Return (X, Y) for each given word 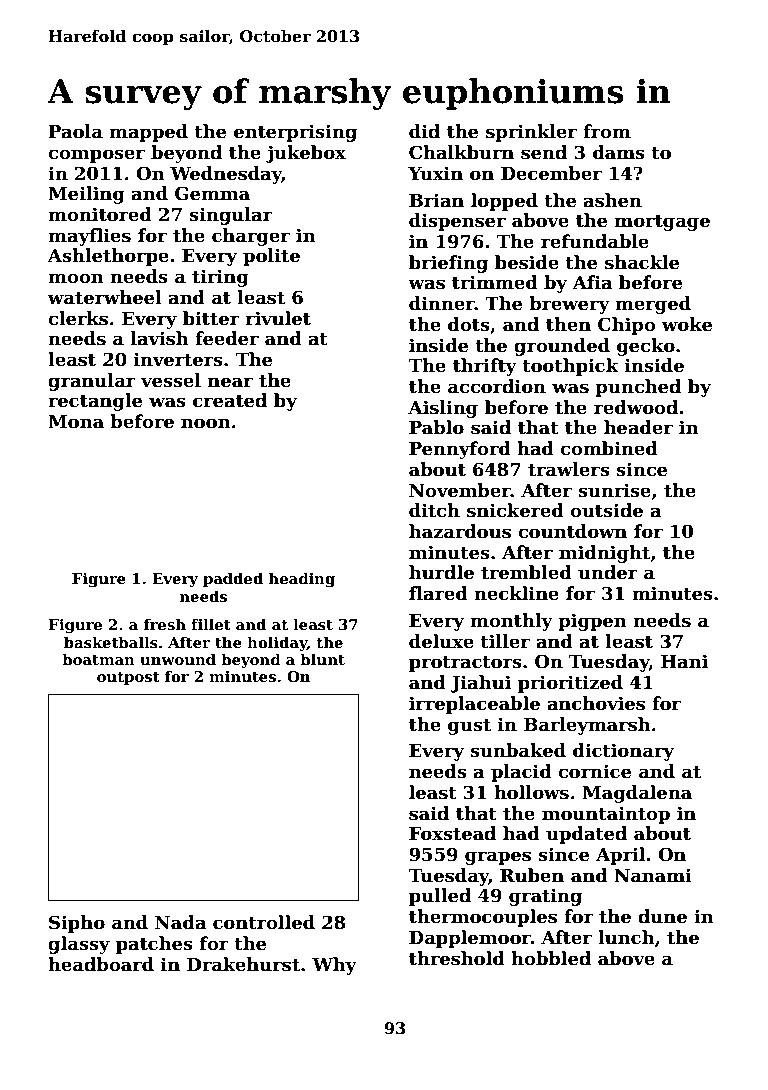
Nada (181, 922)
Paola (75, 131)
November (460, 490)
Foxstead (452, 833)
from (607, 131)
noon (206, 423)
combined (609, 448)
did (424, 131)
